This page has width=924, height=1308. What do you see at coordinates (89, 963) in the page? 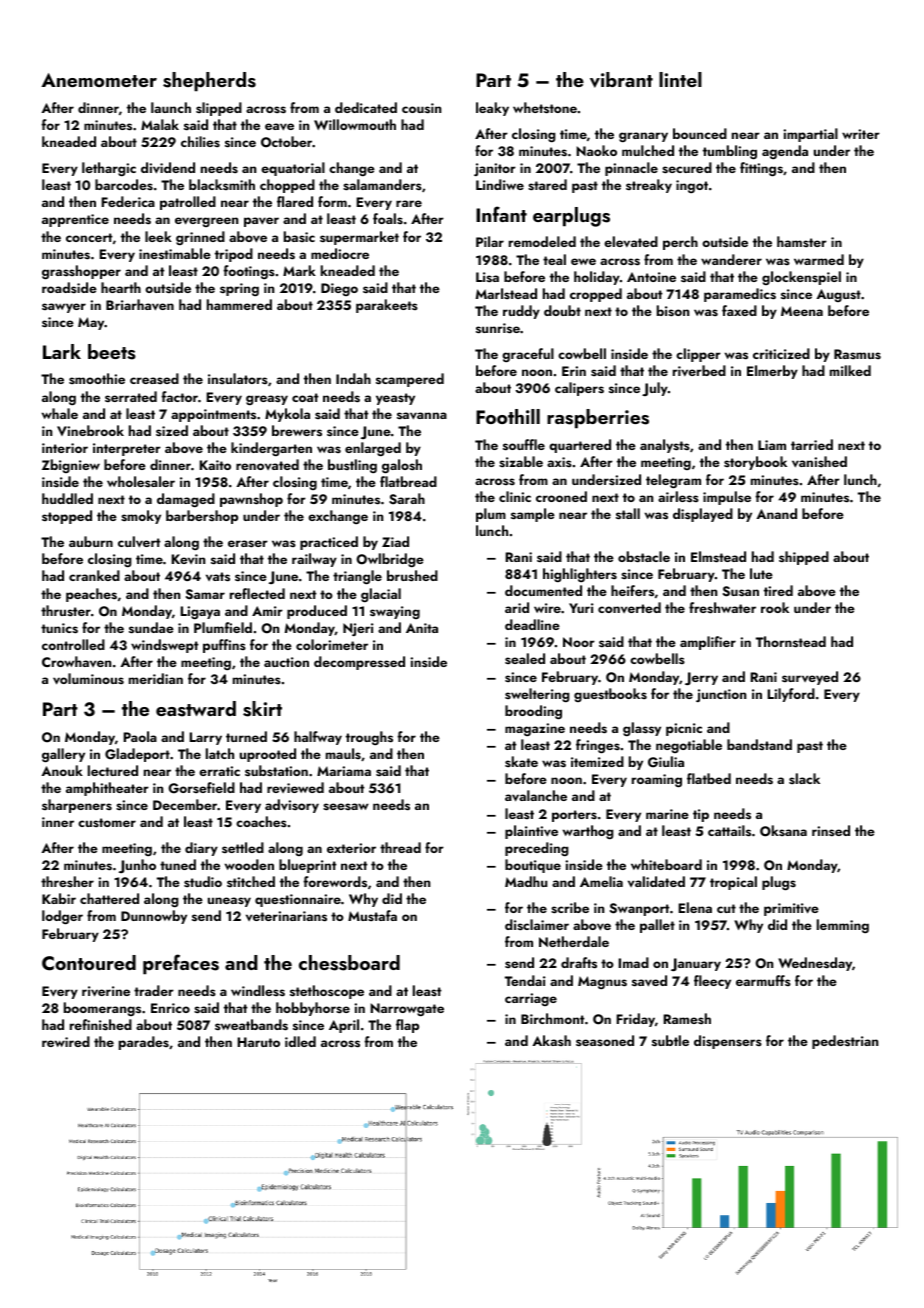
I see `Contoured` at bounding box center [89, 963].
